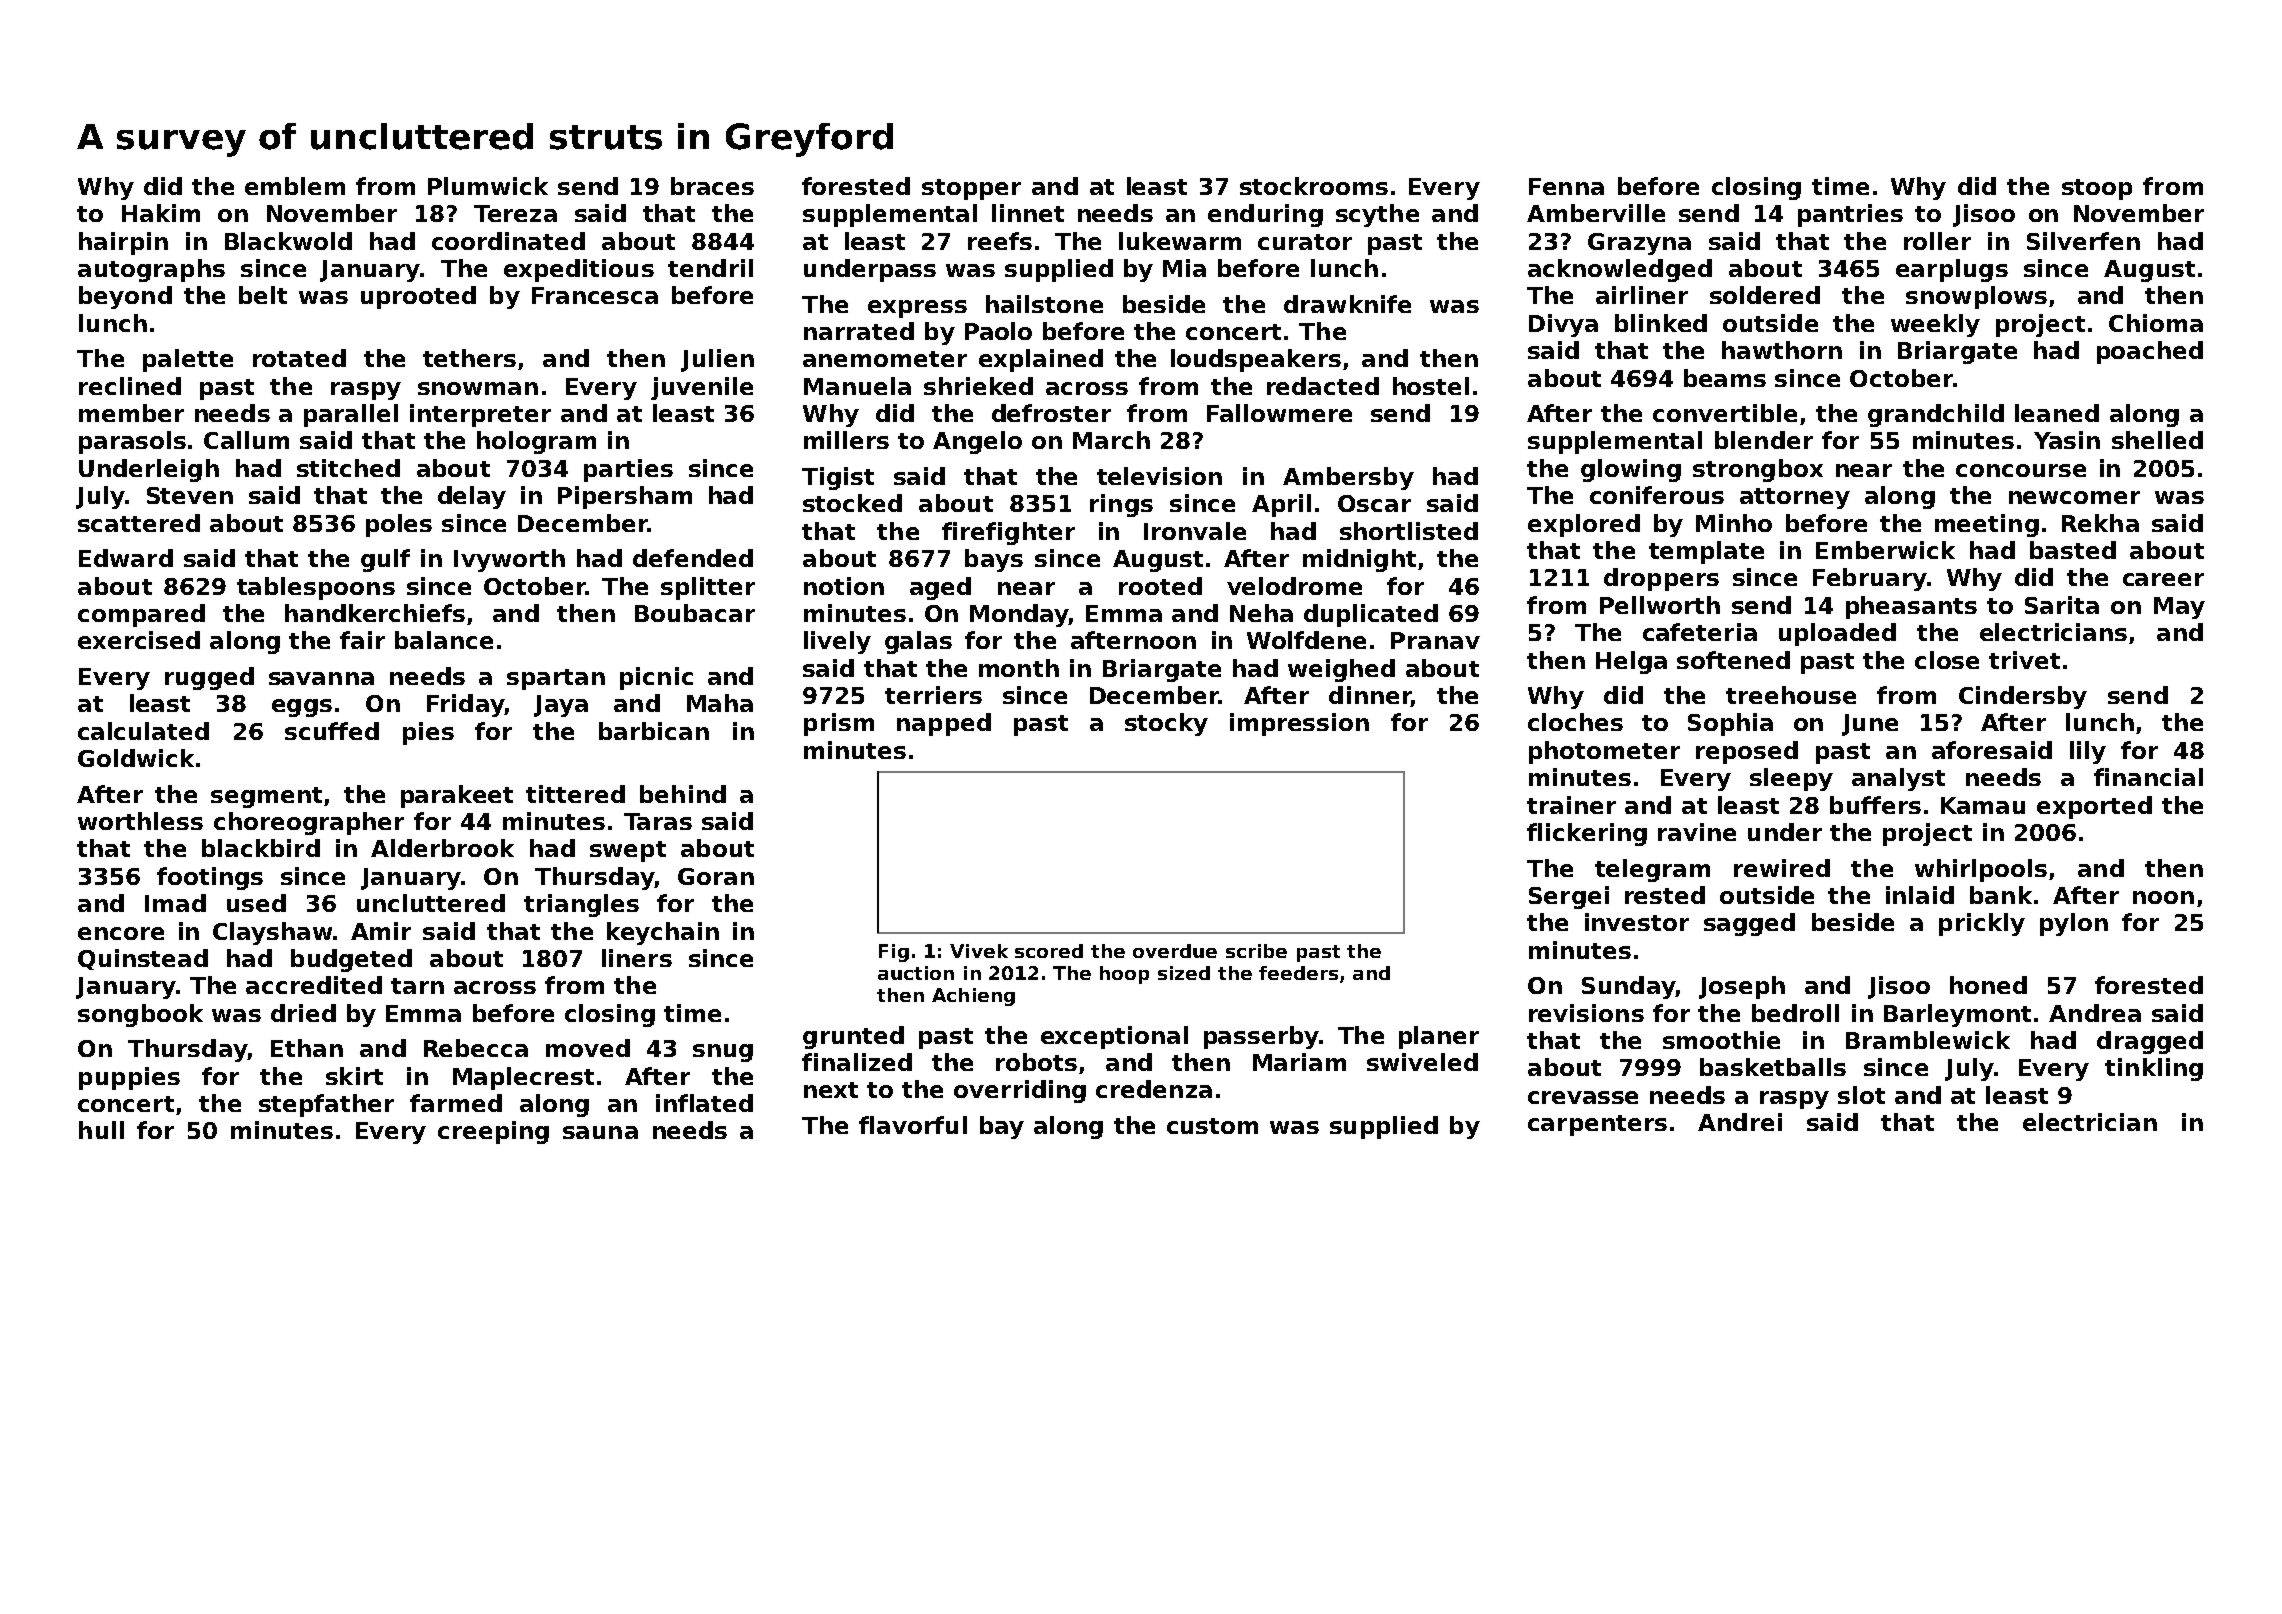 The image size is (2282, 1614). Describe the element at coordinates (971, 189) in the screenshot. I see `stopper` at that location.
